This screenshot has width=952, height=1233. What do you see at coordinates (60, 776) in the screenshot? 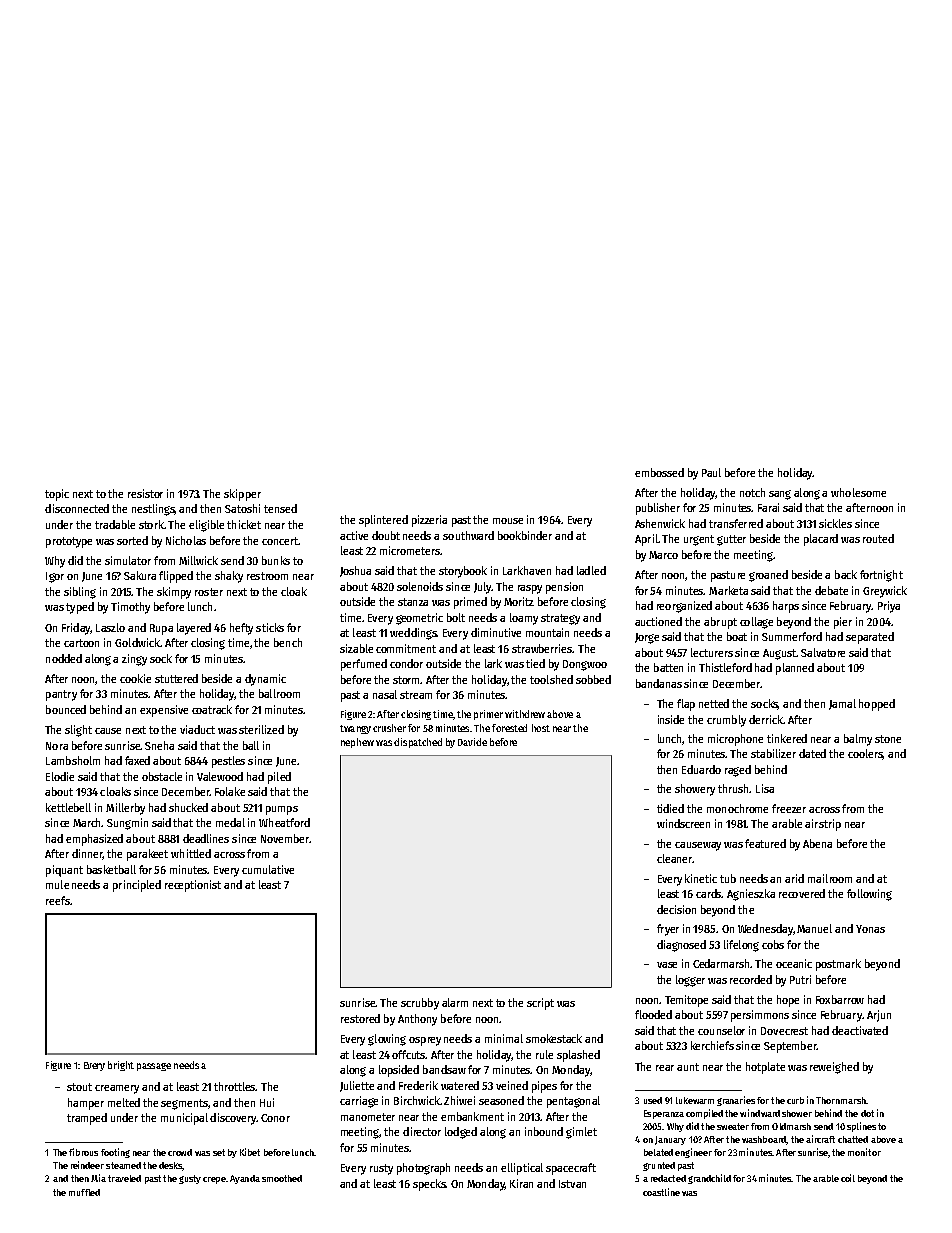
I see `Elodie` at bounding box center [60, 776].
